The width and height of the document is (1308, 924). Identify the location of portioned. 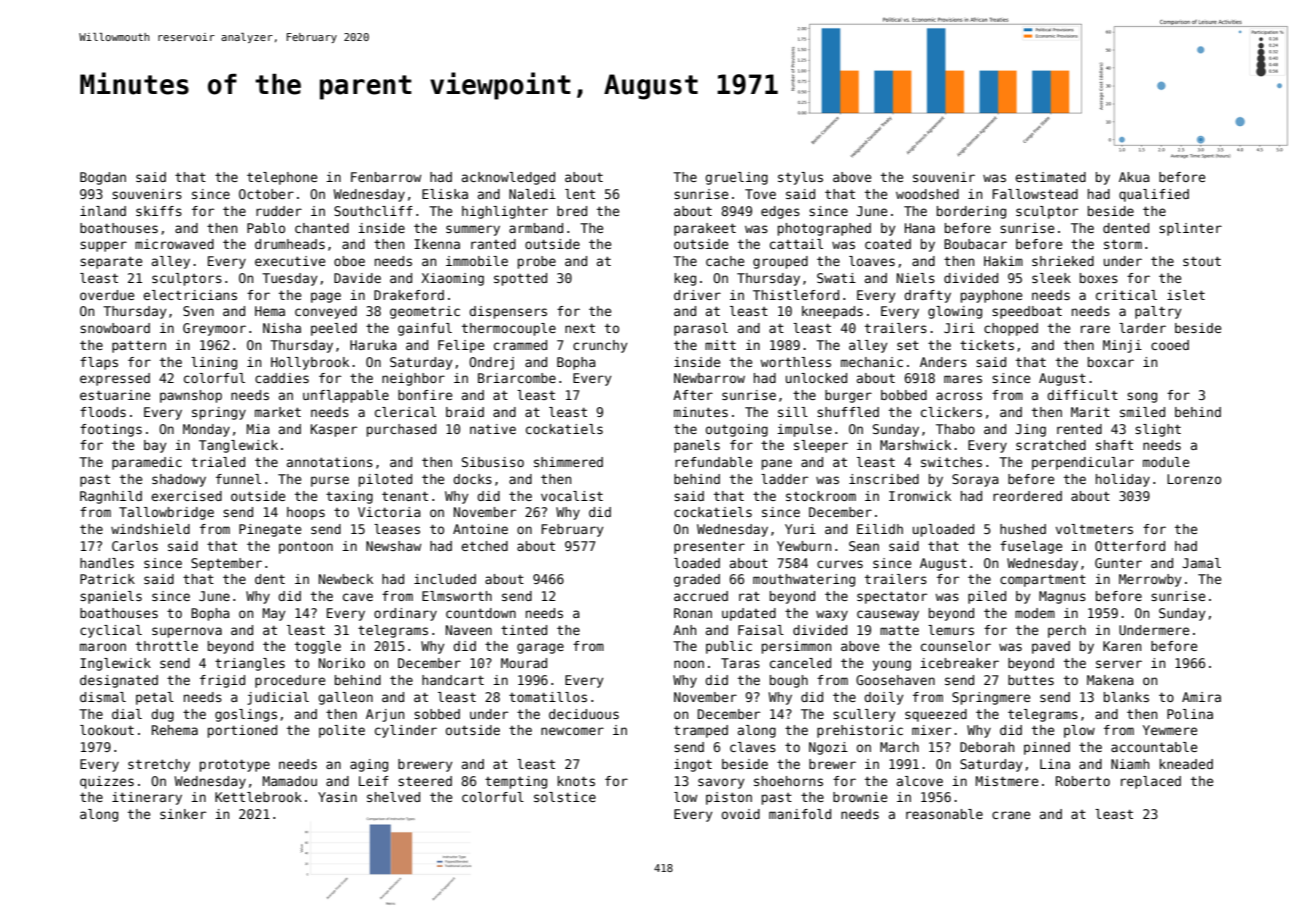
(242, 731).
